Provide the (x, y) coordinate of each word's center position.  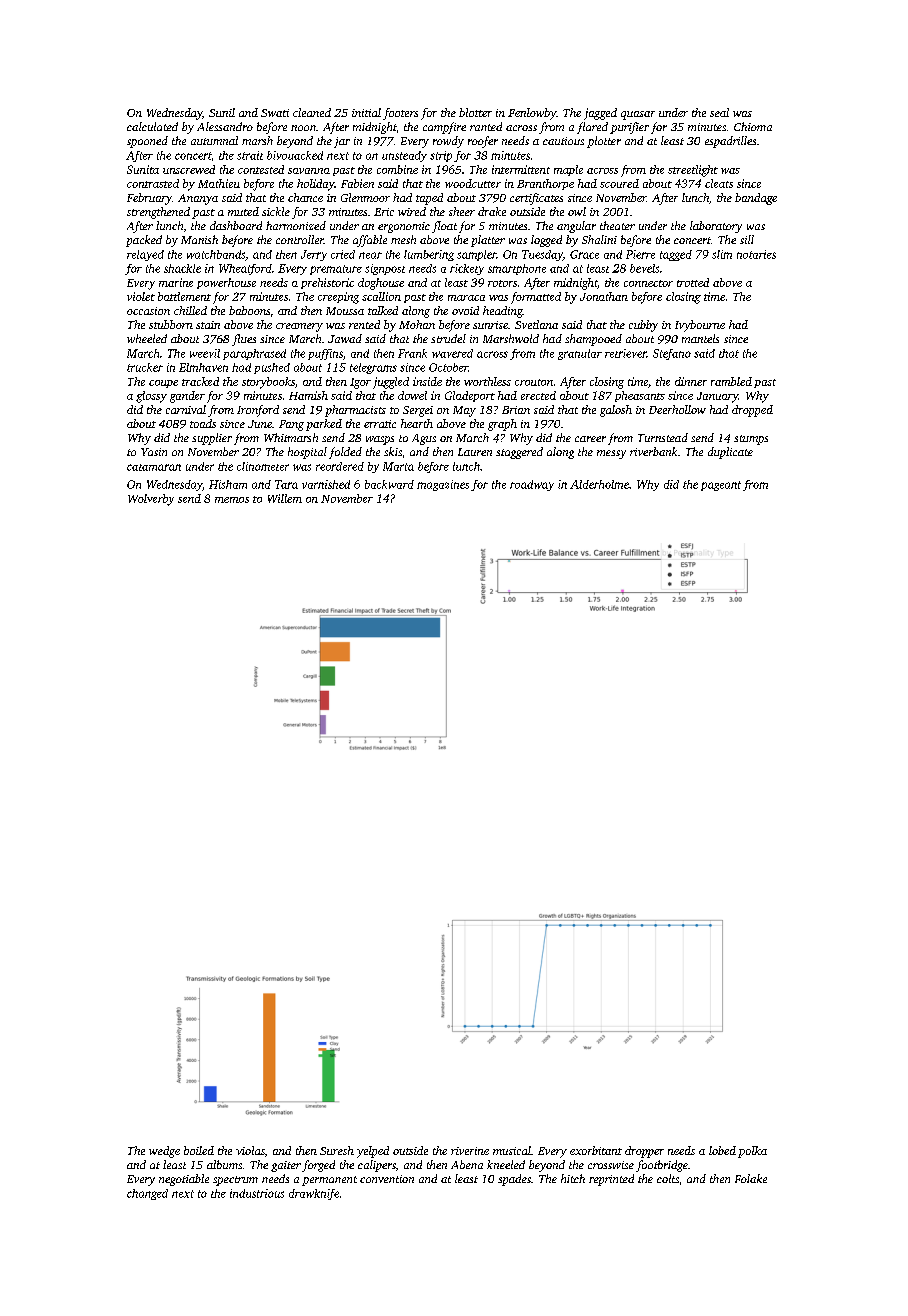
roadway (532, 485)
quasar (638, 115)
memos (232, 500)
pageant (721, 486)
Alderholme (599, 484)
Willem (285, 498)
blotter (475, 112)
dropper (644, 1152)
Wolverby (151, 500)
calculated (152, 126)
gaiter (286, 1166)
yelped (373, 1152)
